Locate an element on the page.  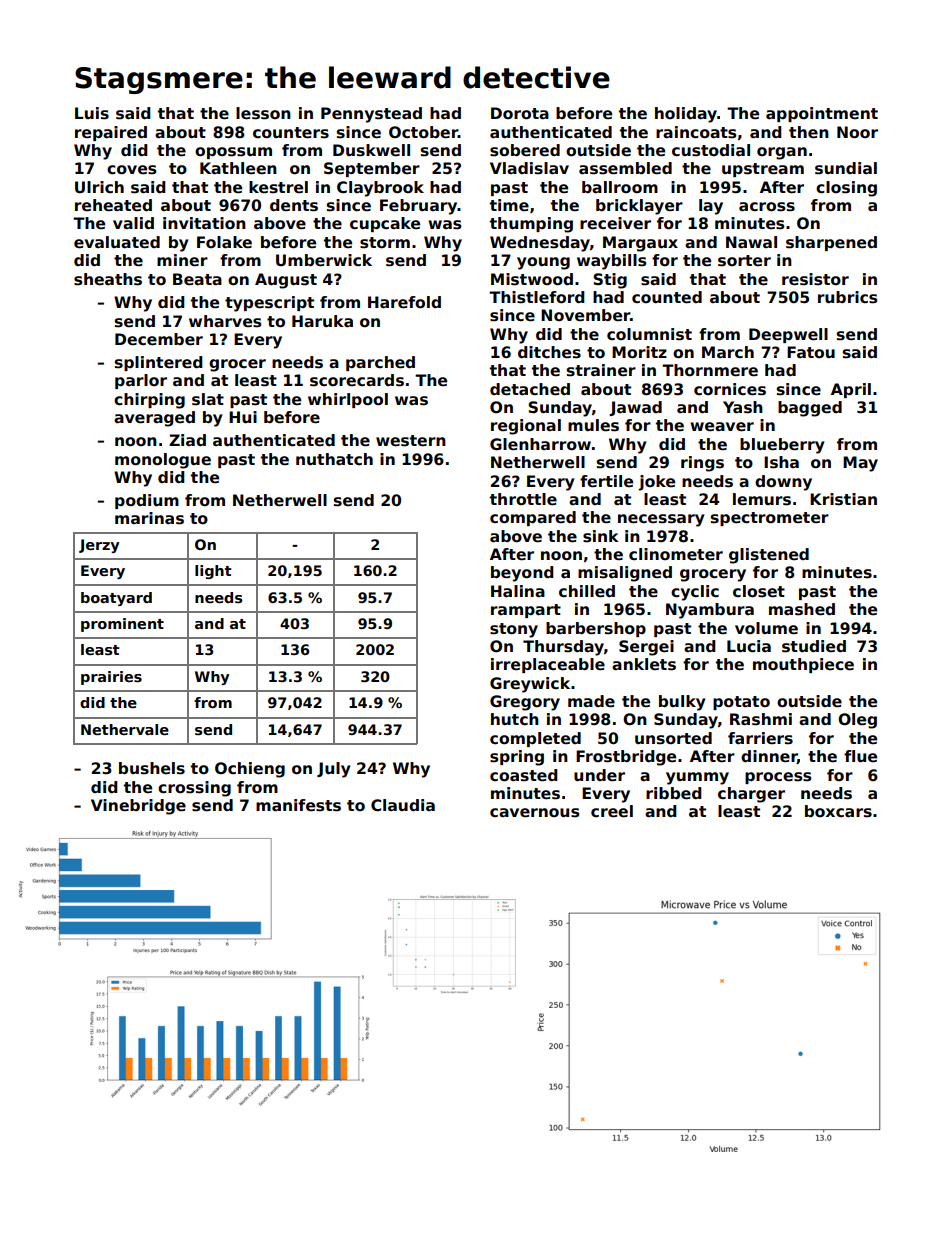
Ulrich is located at coordinates (99, 187).
